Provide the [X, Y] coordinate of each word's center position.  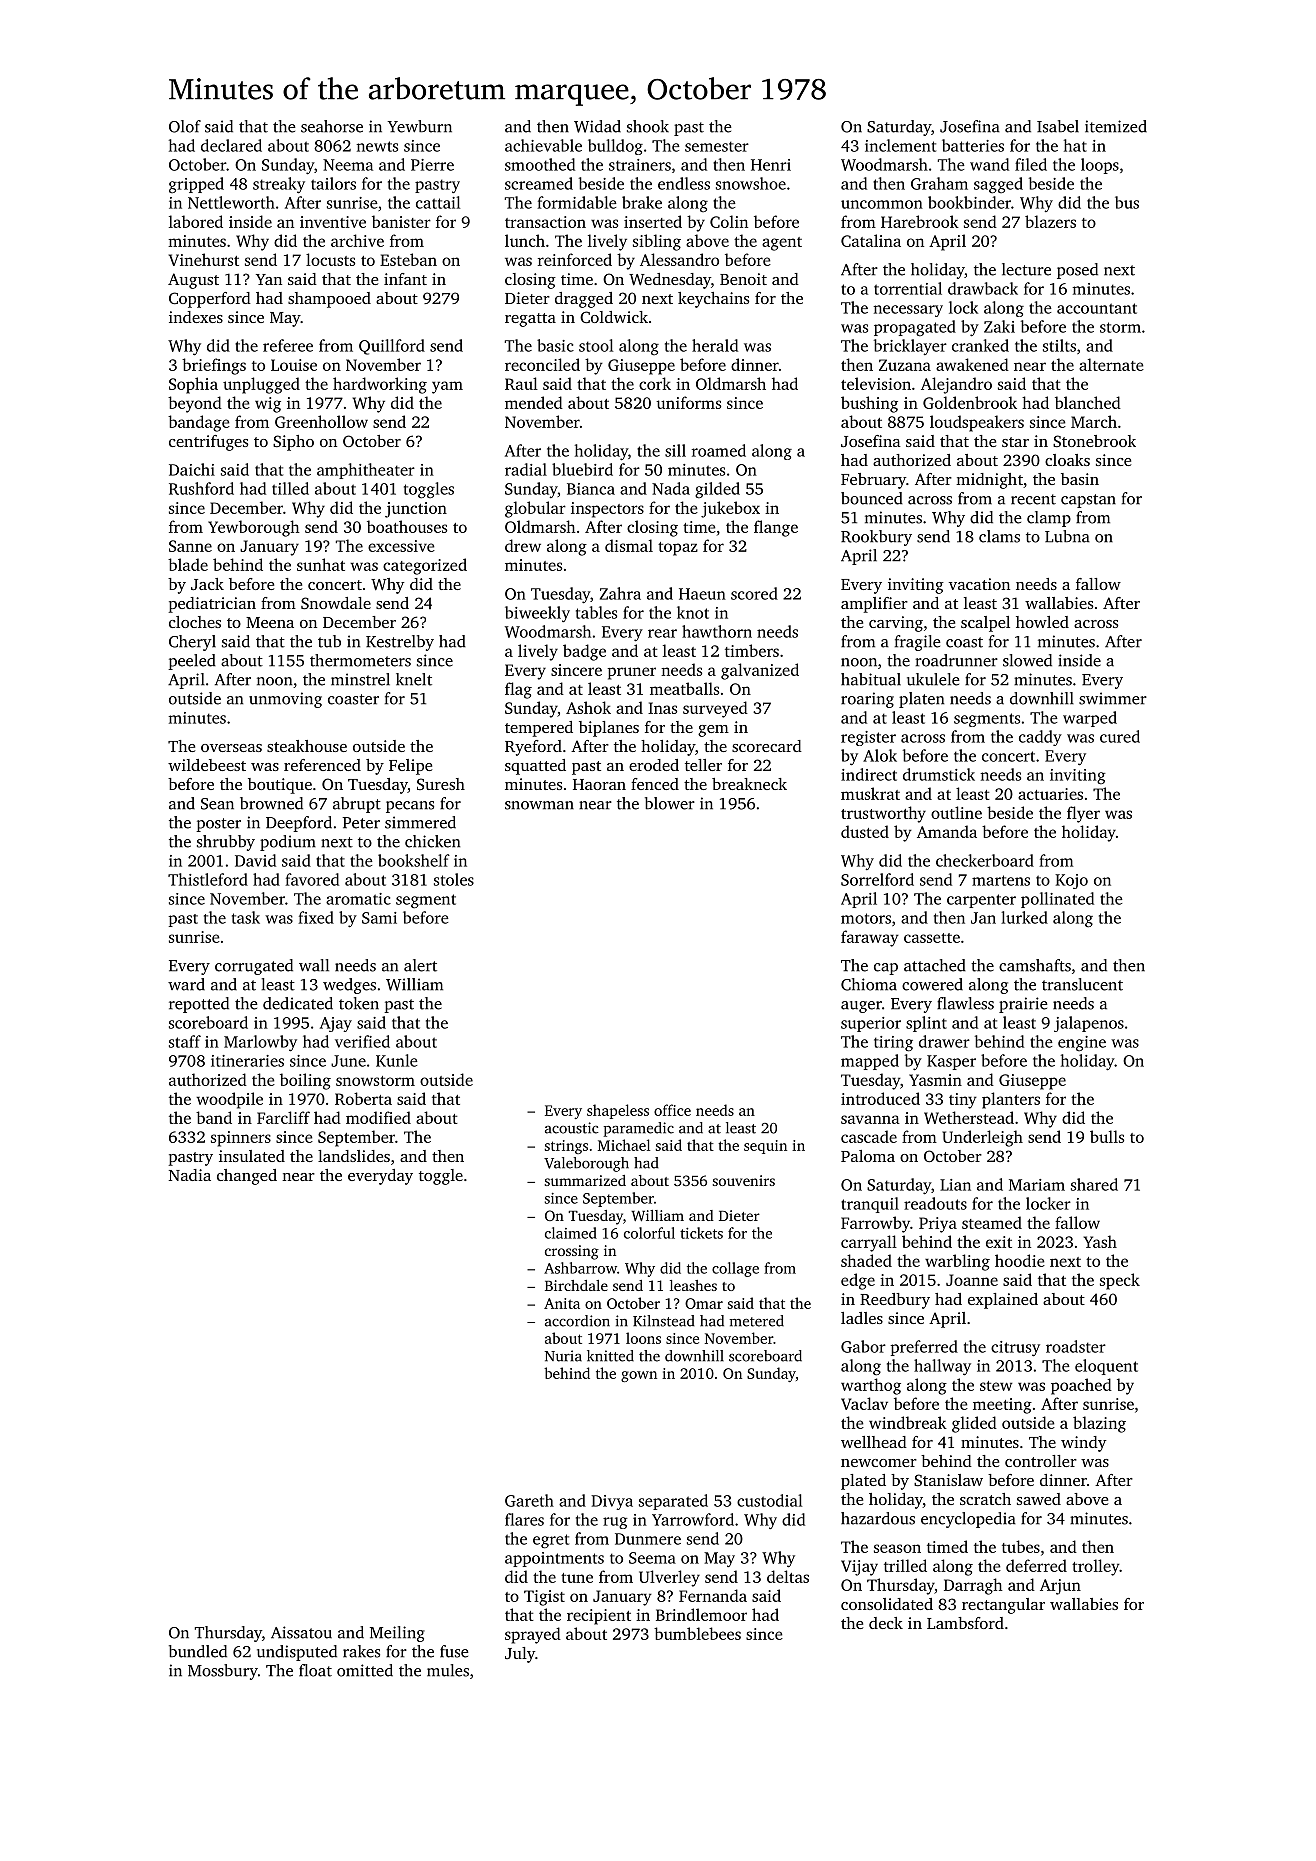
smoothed [540, 164]
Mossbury [223, 1672]
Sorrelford [877, 879]
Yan [269, 279]
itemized [1116, 126]
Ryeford [533, 748]
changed [247, 1177]
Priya [938, 1225]
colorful [649, 1233]
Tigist [544, 1598]
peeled [192, 662]
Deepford [299, 824]
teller [703, 765]
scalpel [985, 624]
